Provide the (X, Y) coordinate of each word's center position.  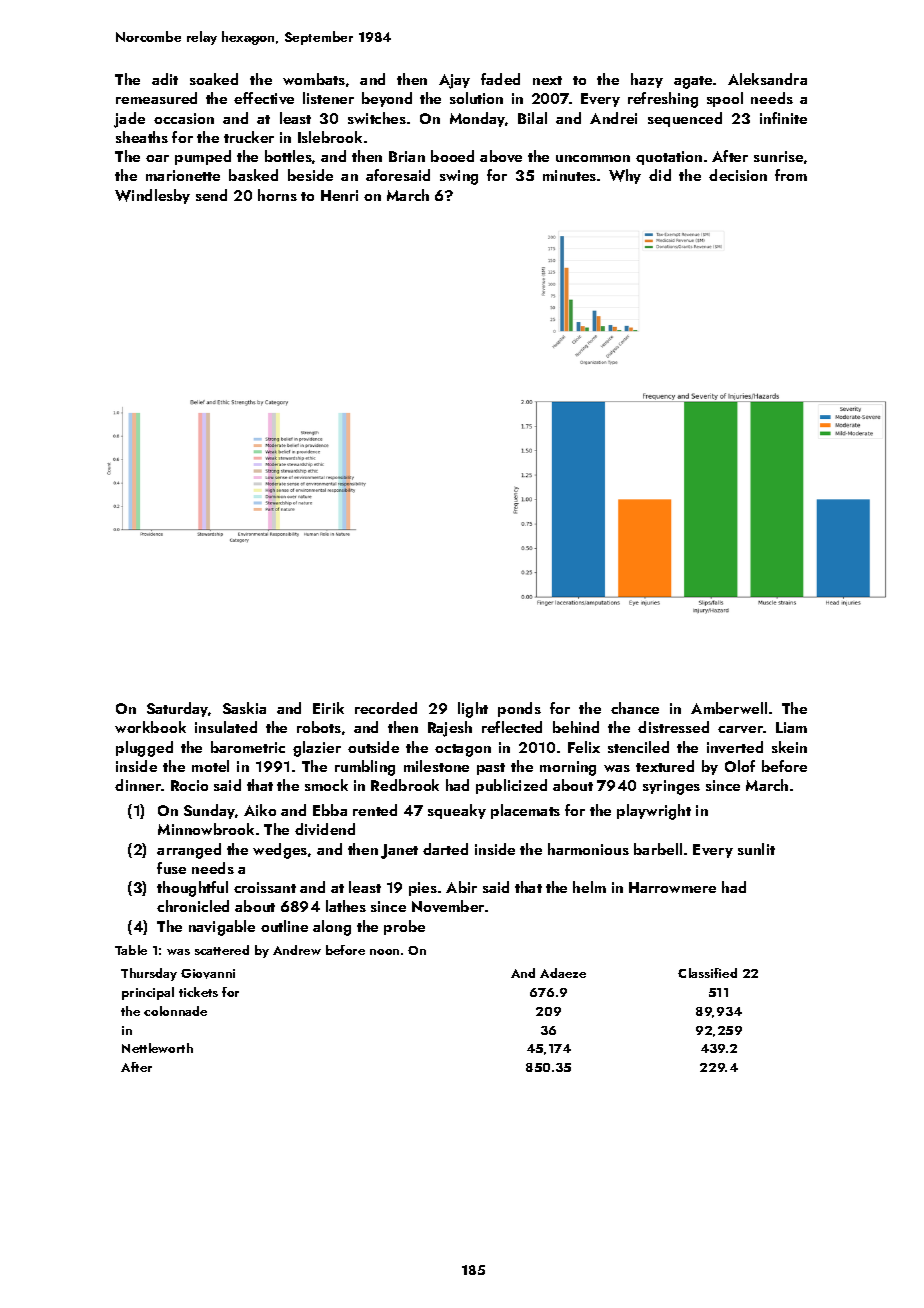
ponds (519, 709)
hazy (647, 80)
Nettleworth (157, 1048)
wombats (314, 79)
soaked (214, 79)
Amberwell (729, 708)
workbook (150, 727)
